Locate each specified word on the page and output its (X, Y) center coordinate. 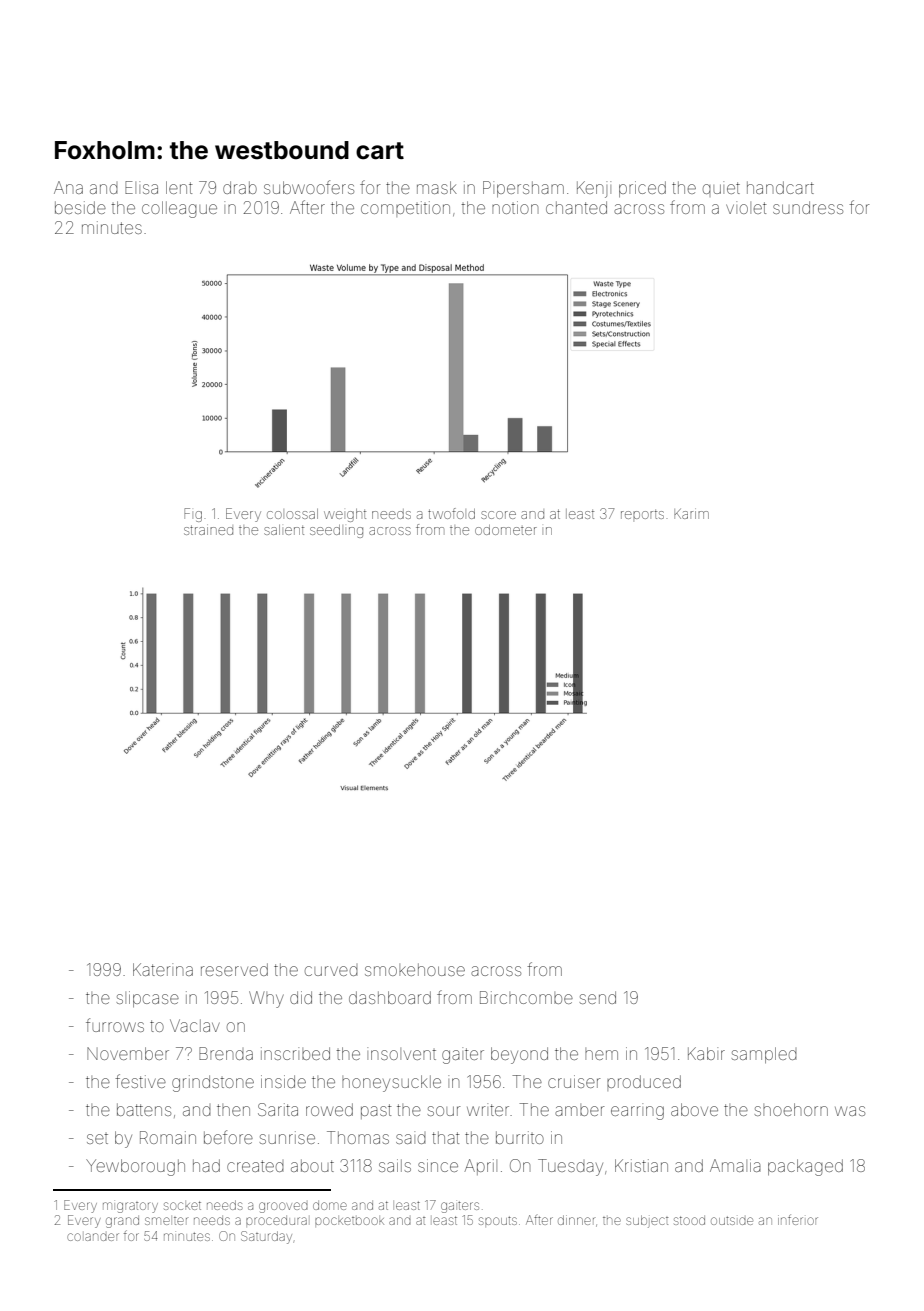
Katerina (163, 969)
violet (746, 207)
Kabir (706, 1053)
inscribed (295, 1053)
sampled (764, 1055)
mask (437, 187)
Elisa (141, 187)
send (598, 997)
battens (144, 1109)
